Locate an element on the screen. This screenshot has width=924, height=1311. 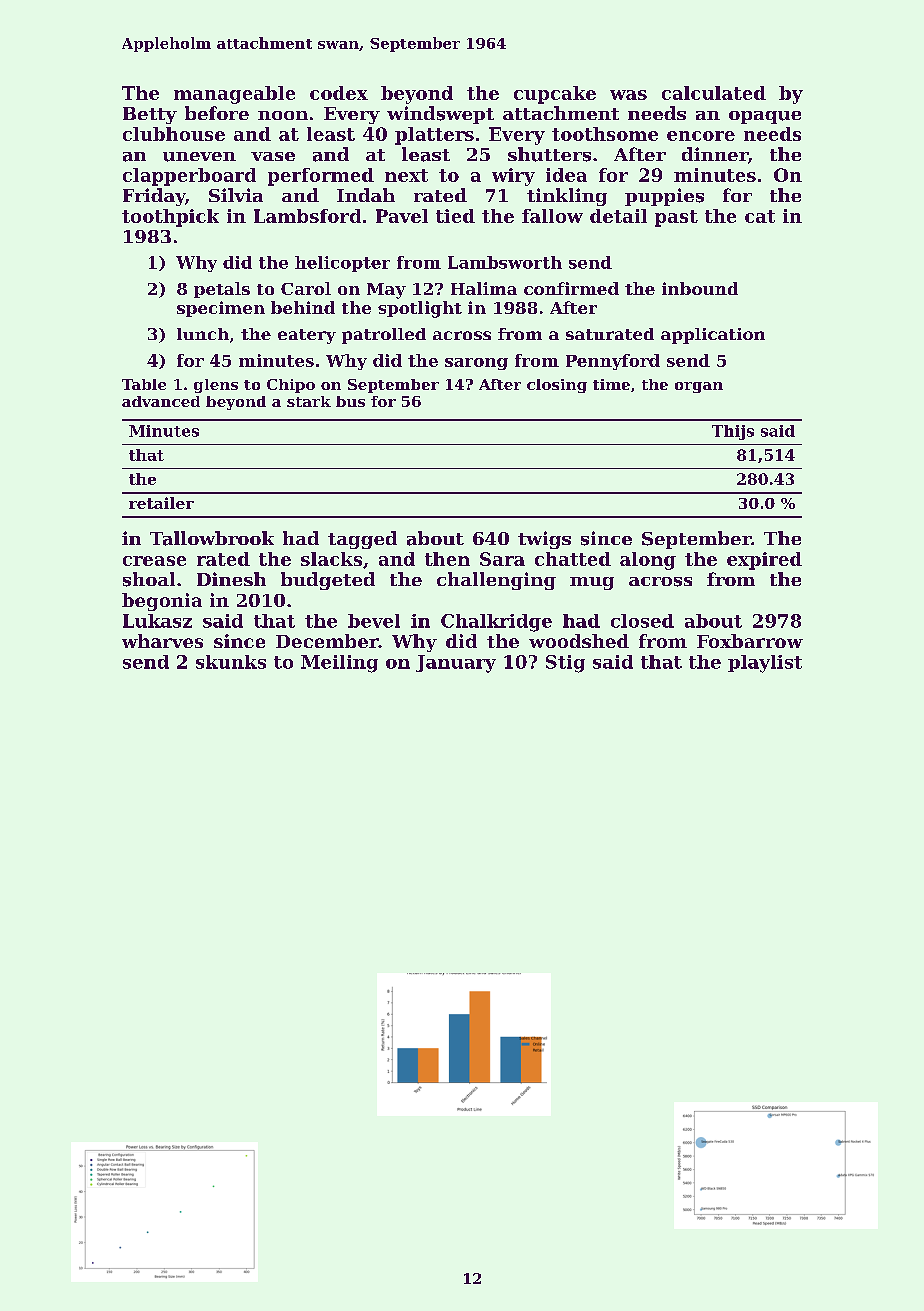
Table is located at coordinates (144, 384).
